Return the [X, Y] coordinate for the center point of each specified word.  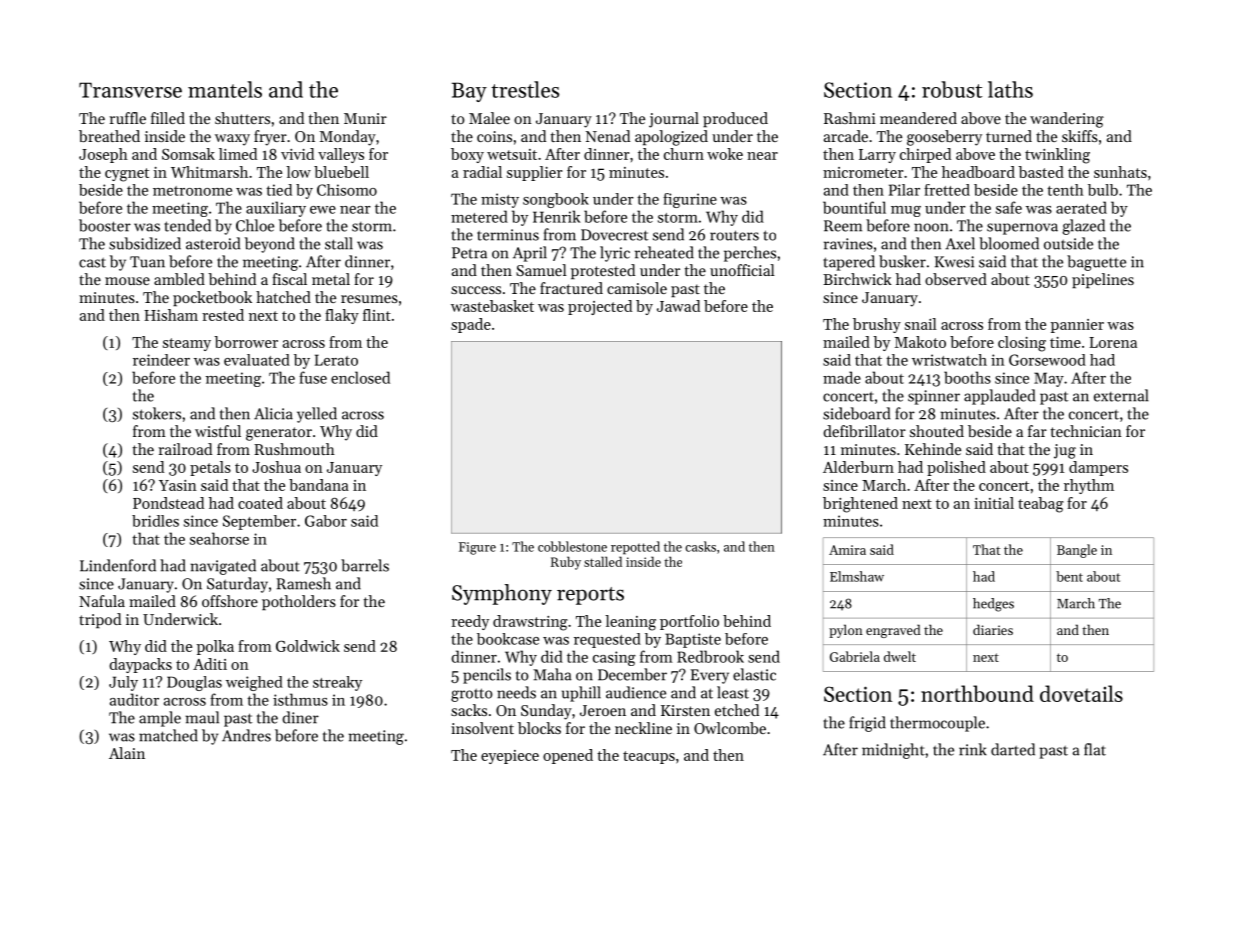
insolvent [482, 728]
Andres [246, 735]
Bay [469, 92]
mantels [225, 89]
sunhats [1120, 172]
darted [1013, 749]
